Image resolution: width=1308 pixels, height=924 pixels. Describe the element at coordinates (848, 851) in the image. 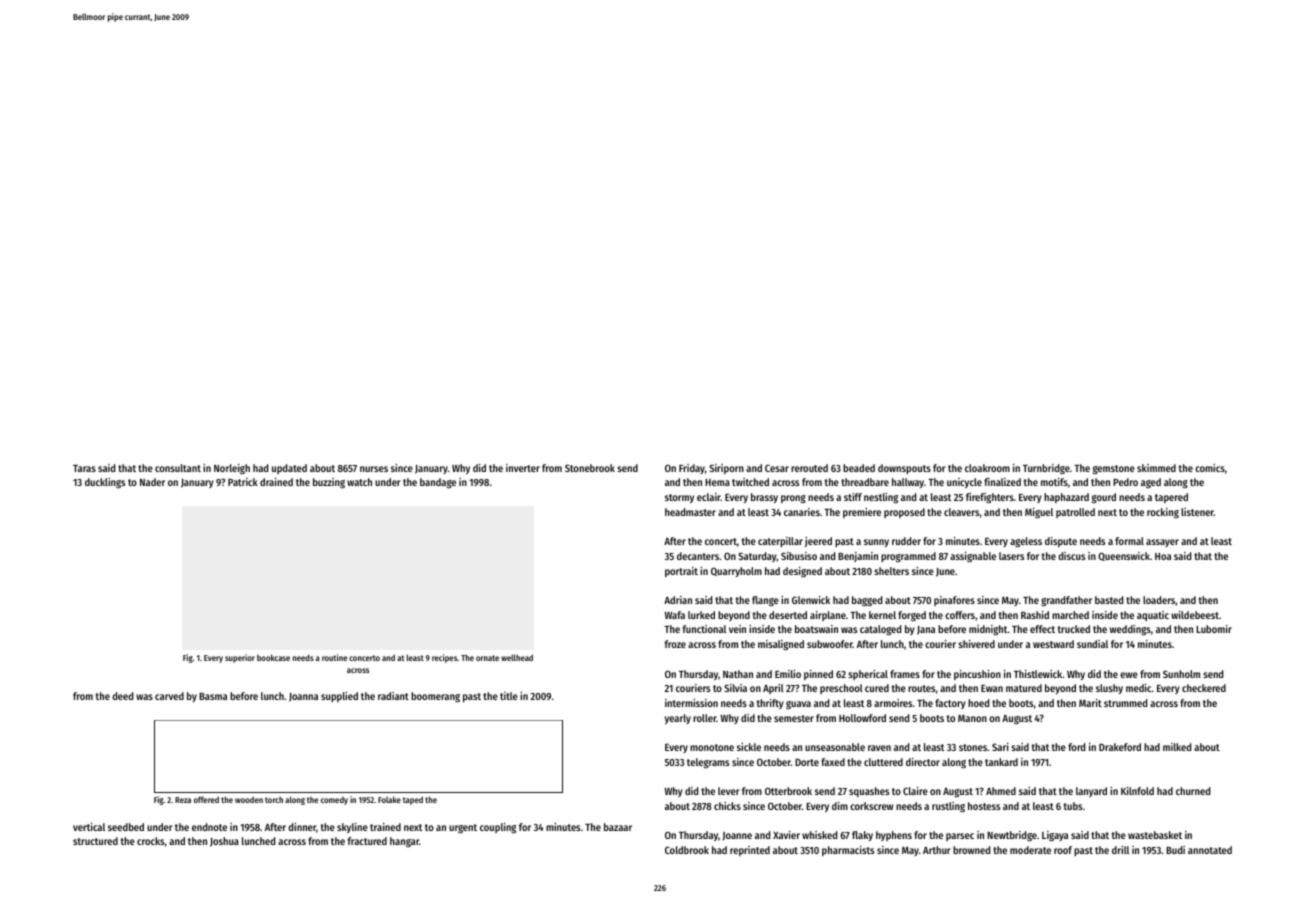

I see `pharmacists` at that location.
